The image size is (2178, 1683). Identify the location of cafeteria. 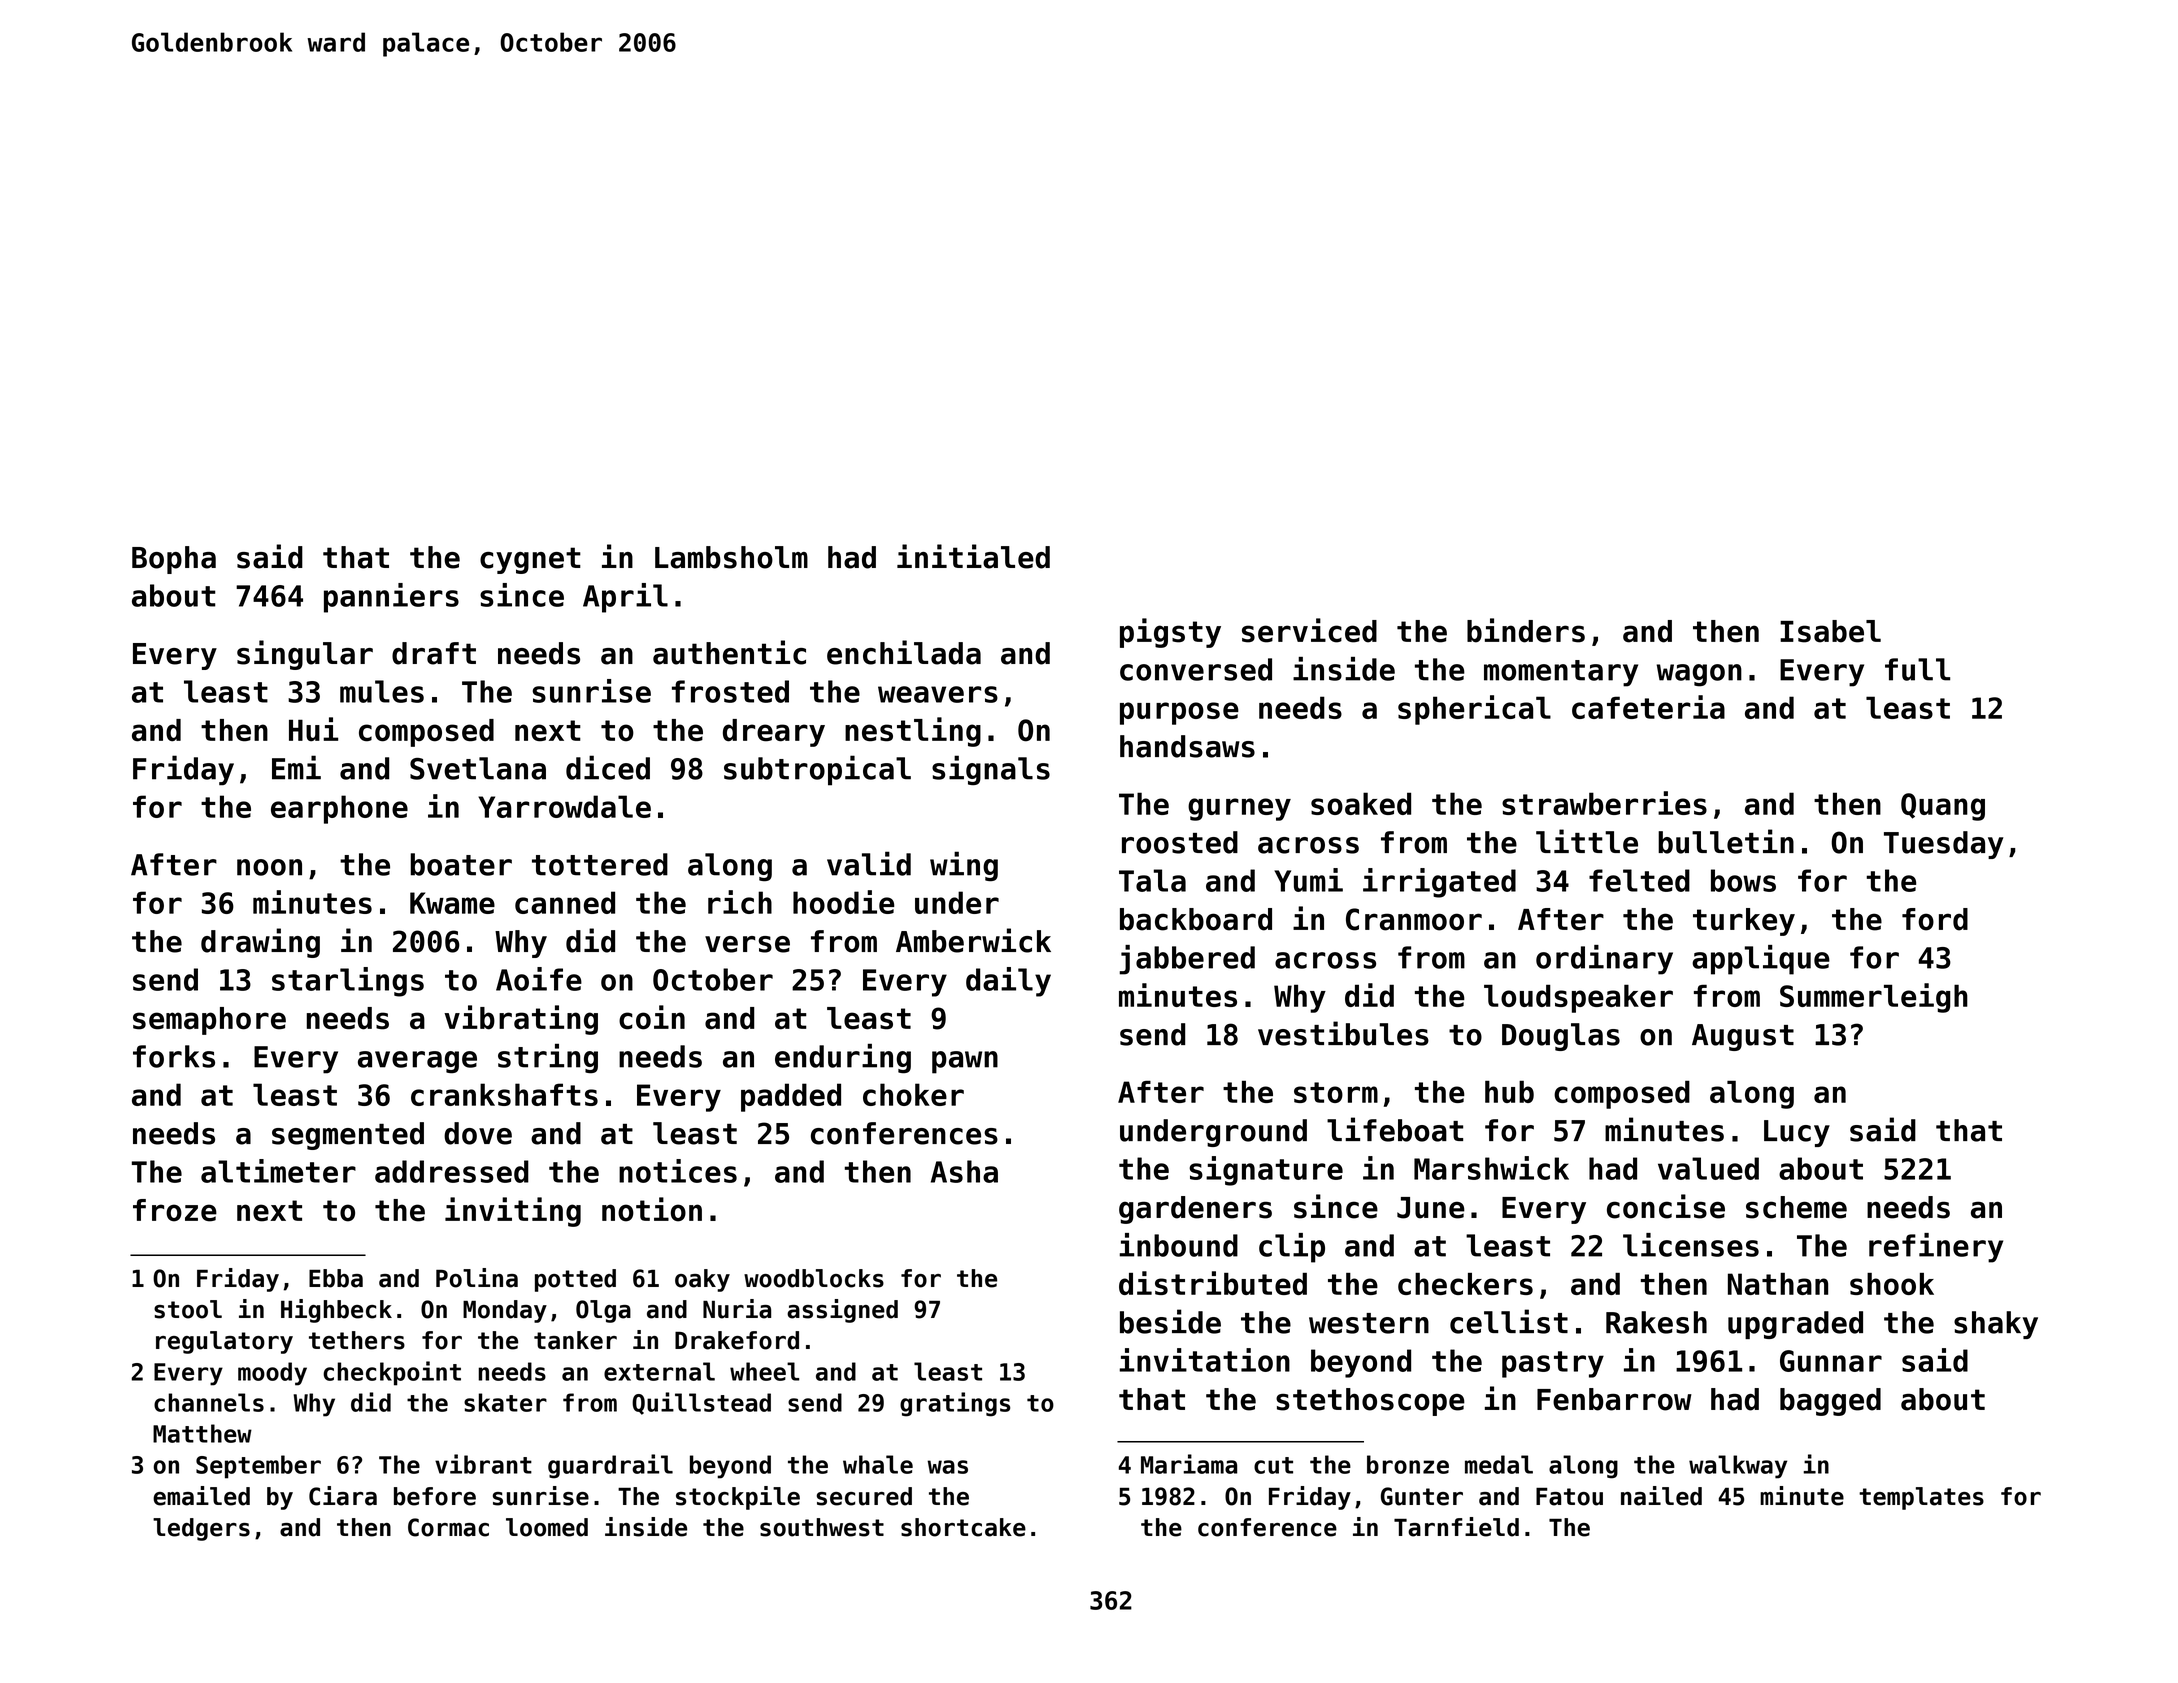
(1648, 707).
